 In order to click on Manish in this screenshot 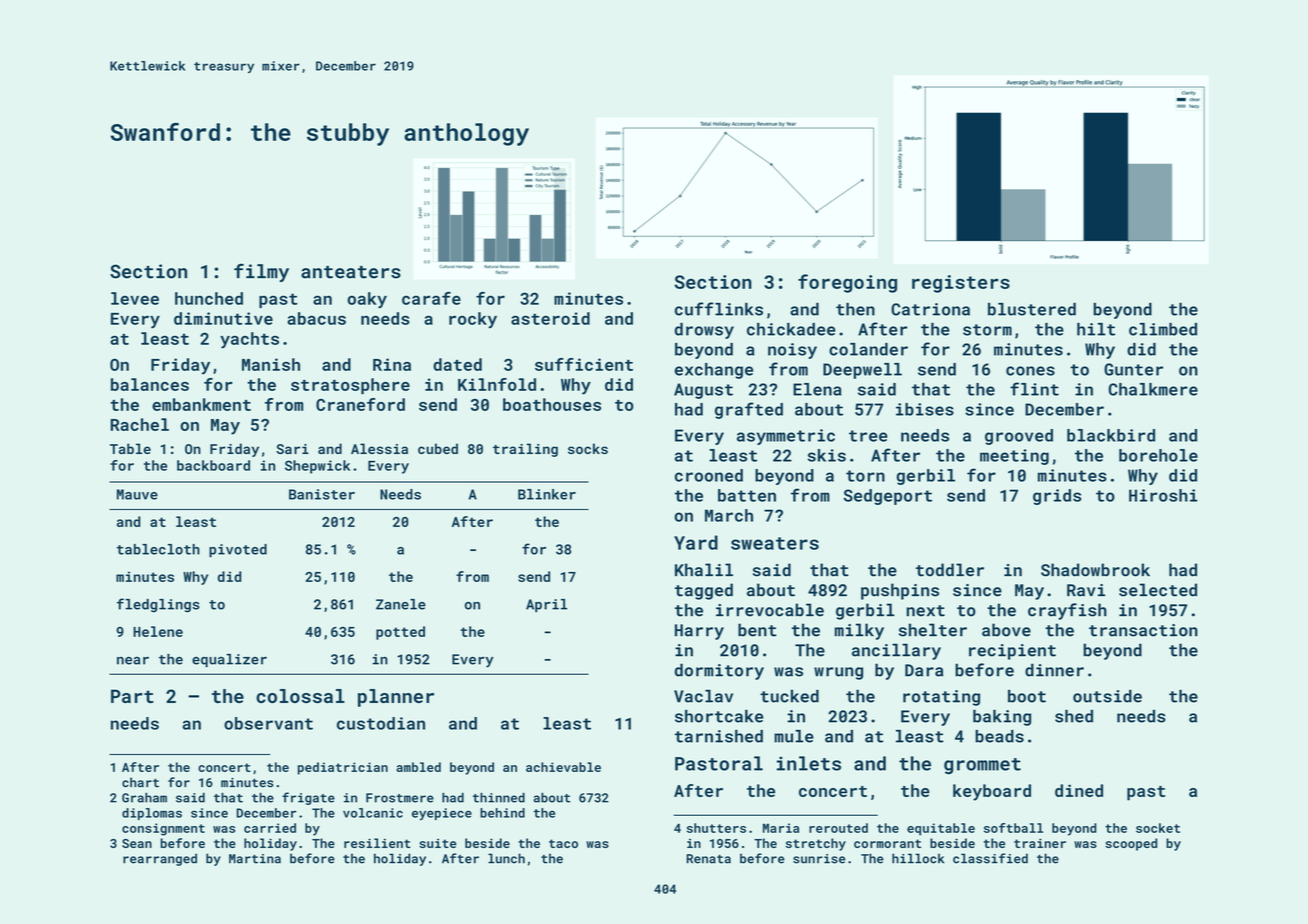, I will do `click(271, 364)`.
